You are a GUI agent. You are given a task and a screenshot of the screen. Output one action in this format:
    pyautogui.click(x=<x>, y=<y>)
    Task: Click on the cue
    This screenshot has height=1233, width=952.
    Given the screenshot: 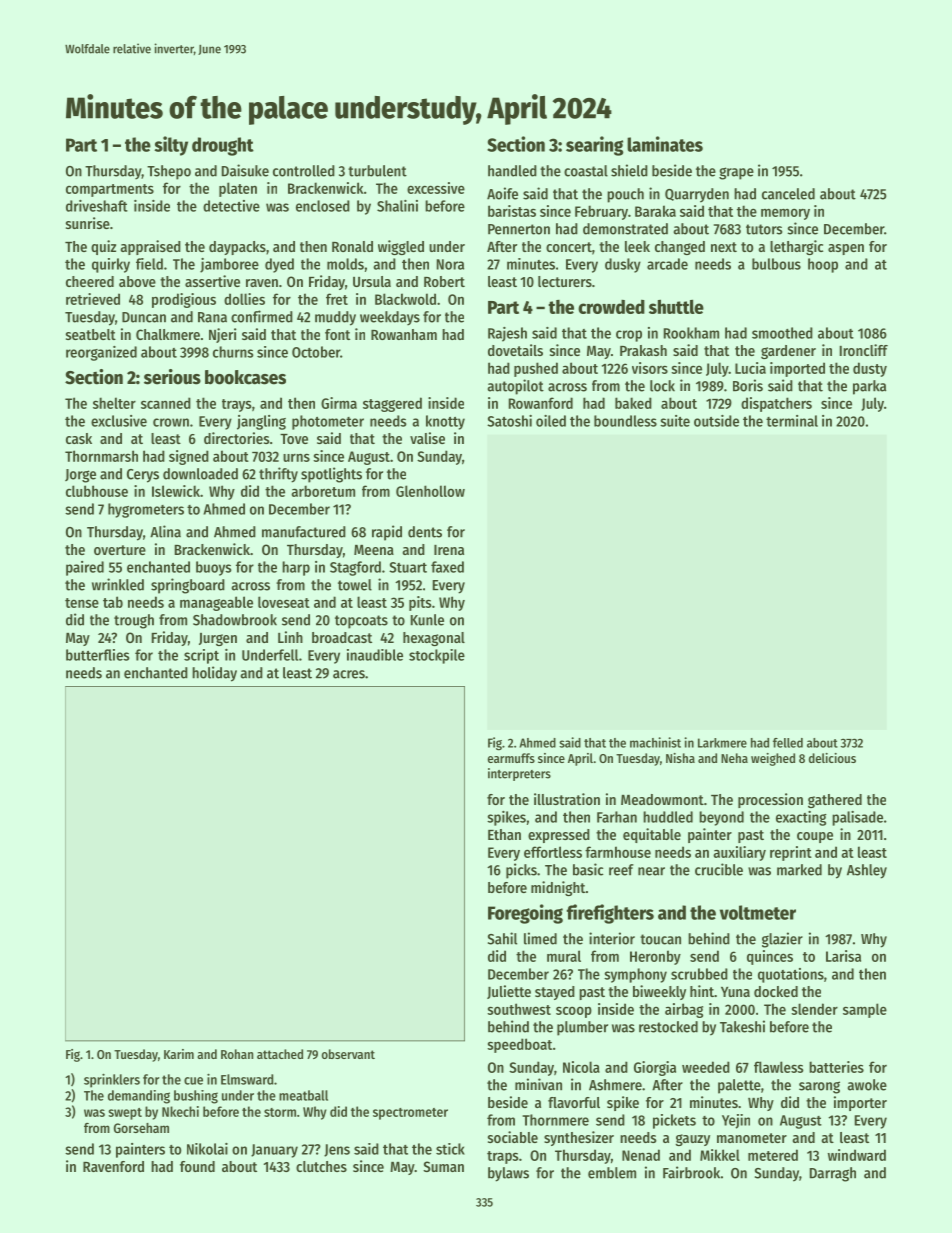 What is the action you would take?
    pyautogui.click(x=193, y=1081)
